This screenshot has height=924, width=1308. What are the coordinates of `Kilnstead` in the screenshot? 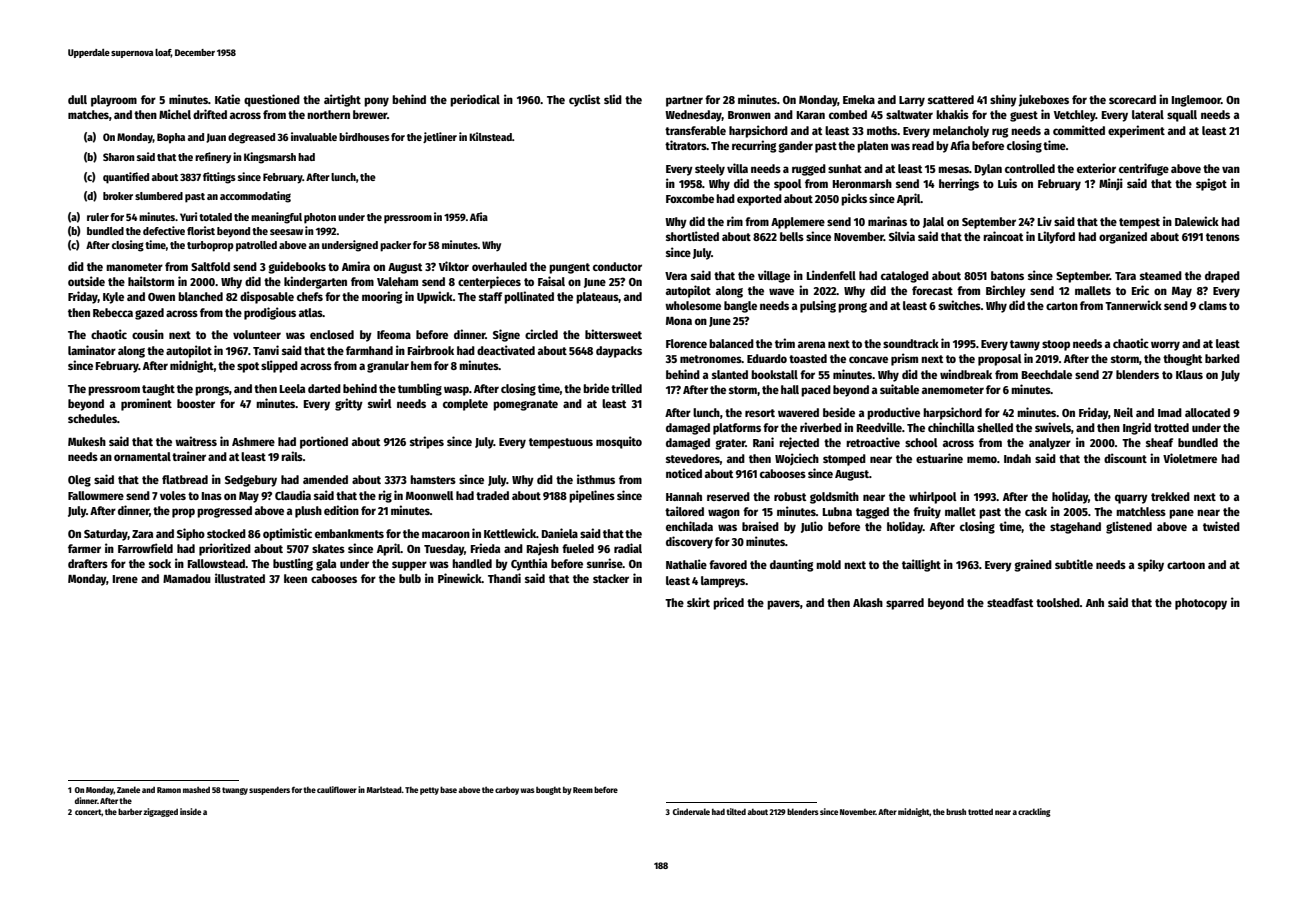 It's located at (490, 136).
